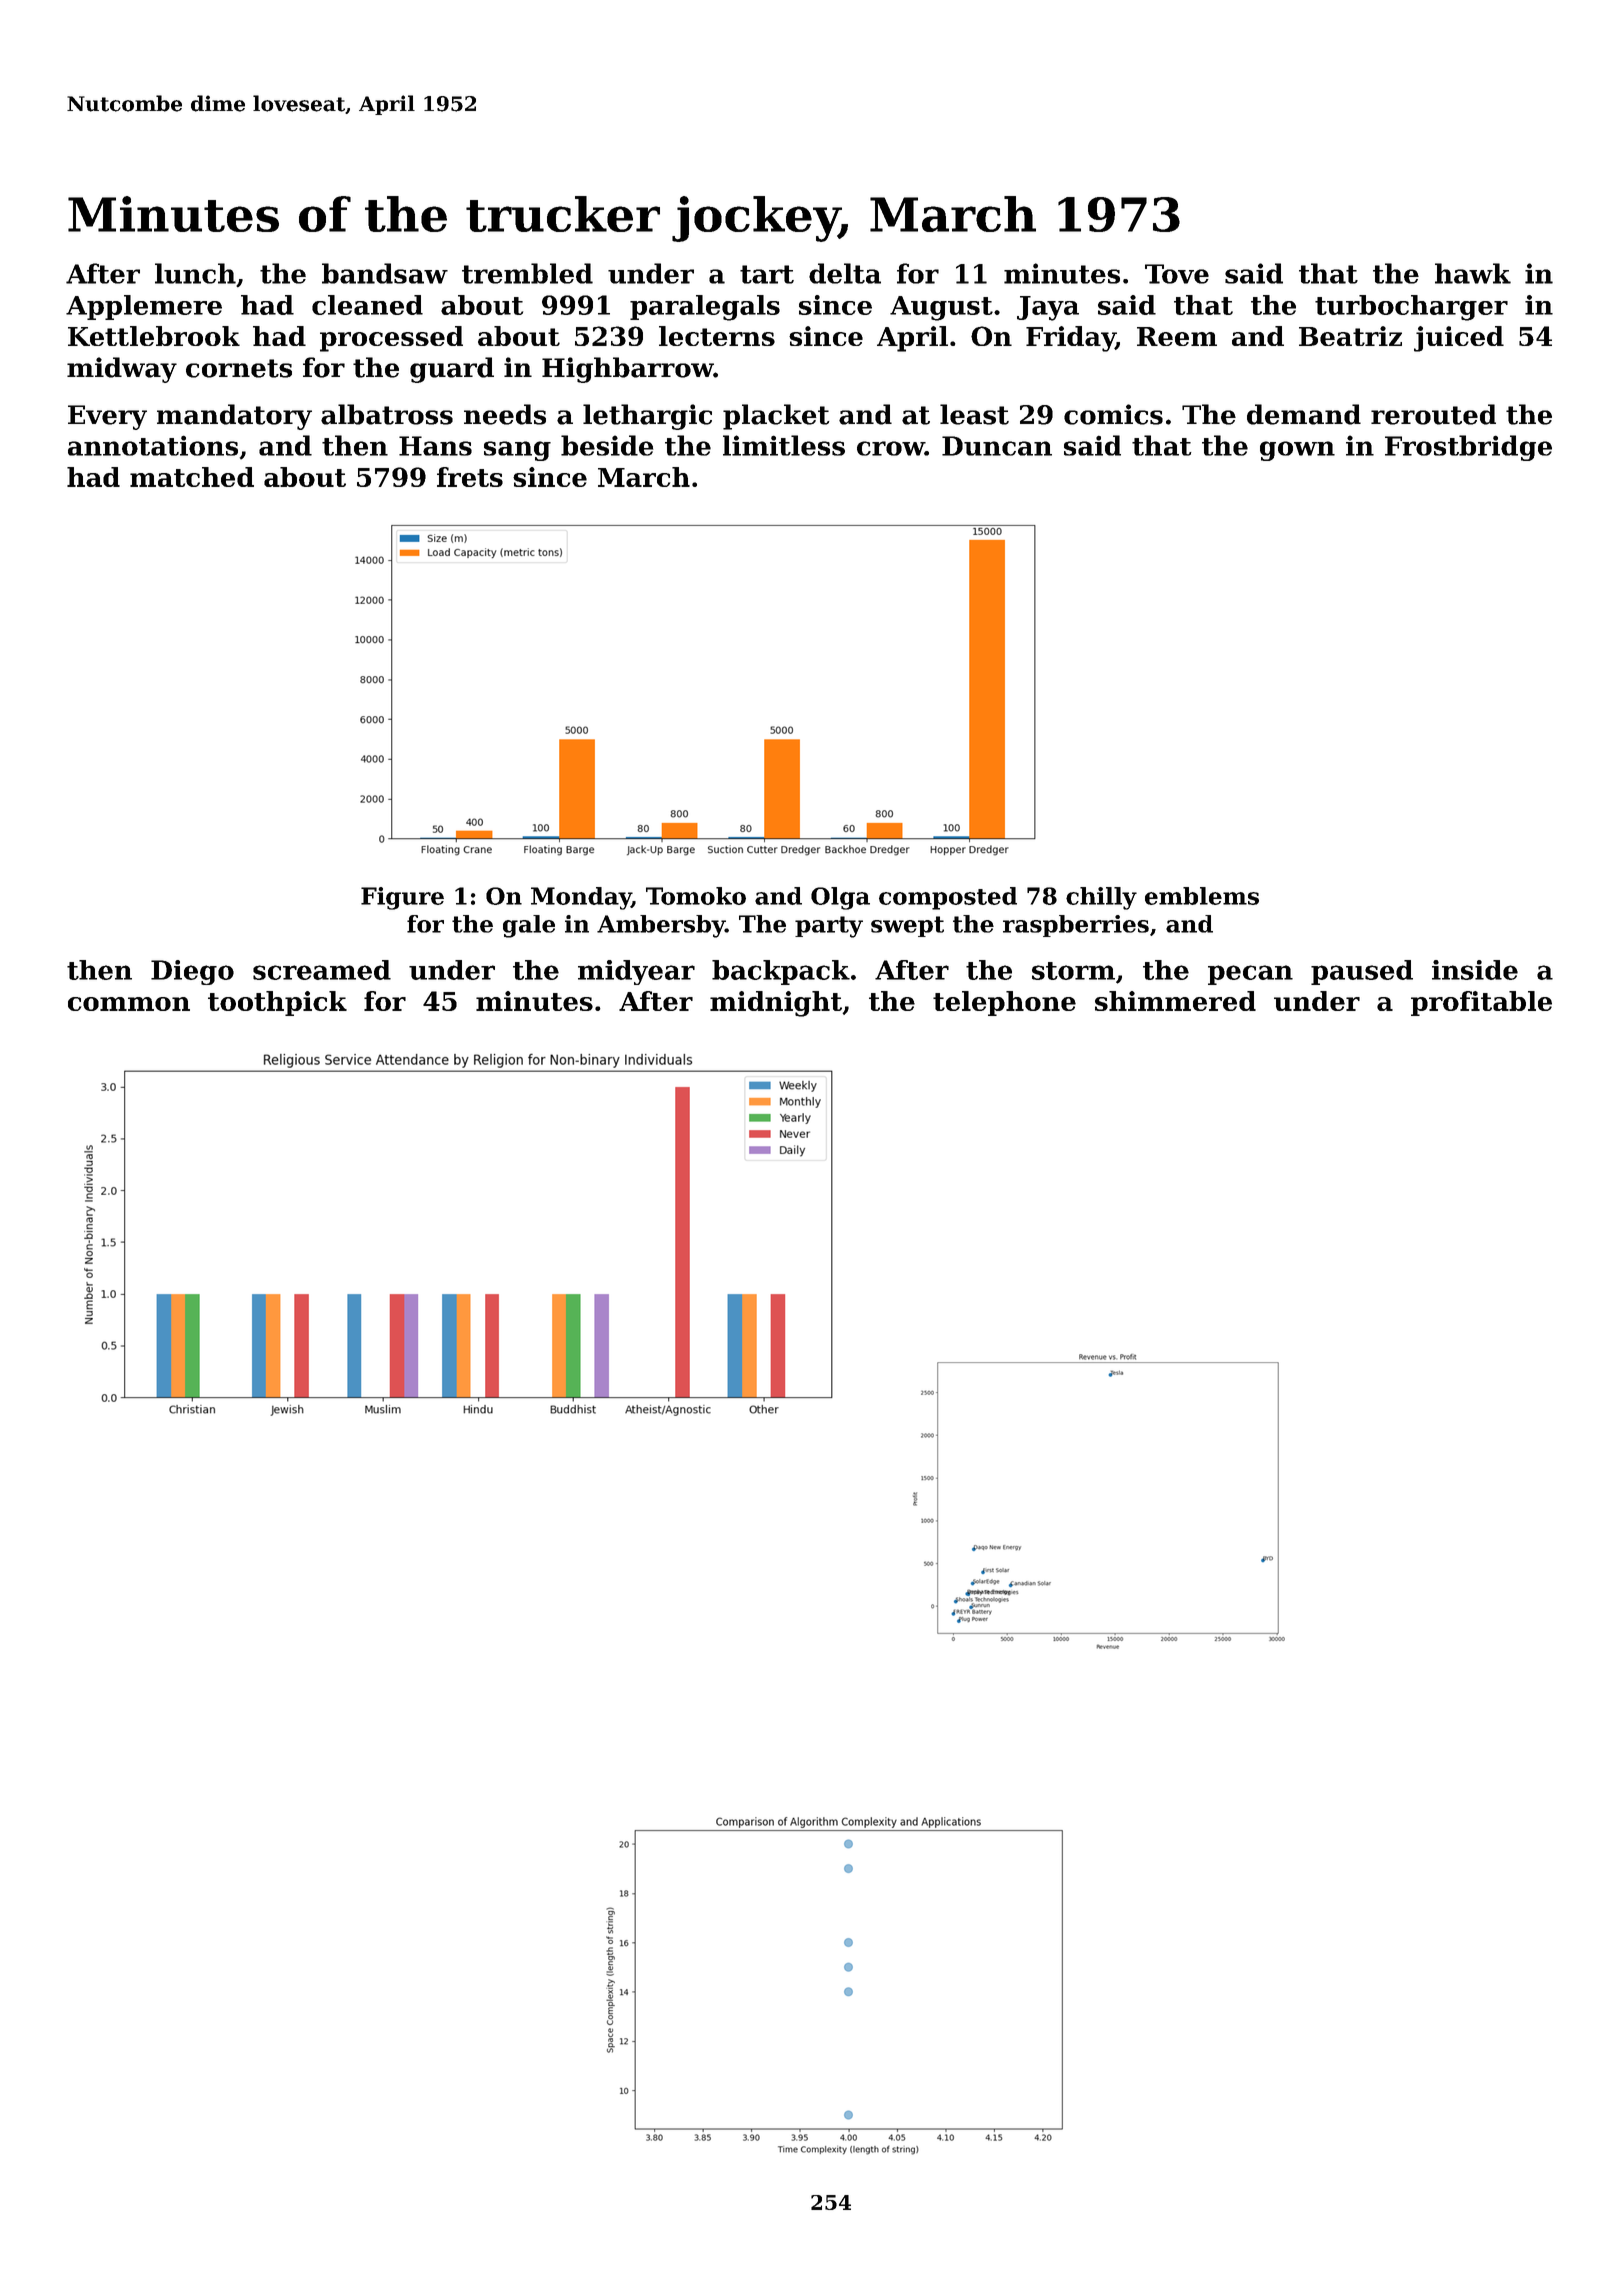  Describe the element at coordinates (661, 926) in the screenshot. I see `Ambersby` at that location.
